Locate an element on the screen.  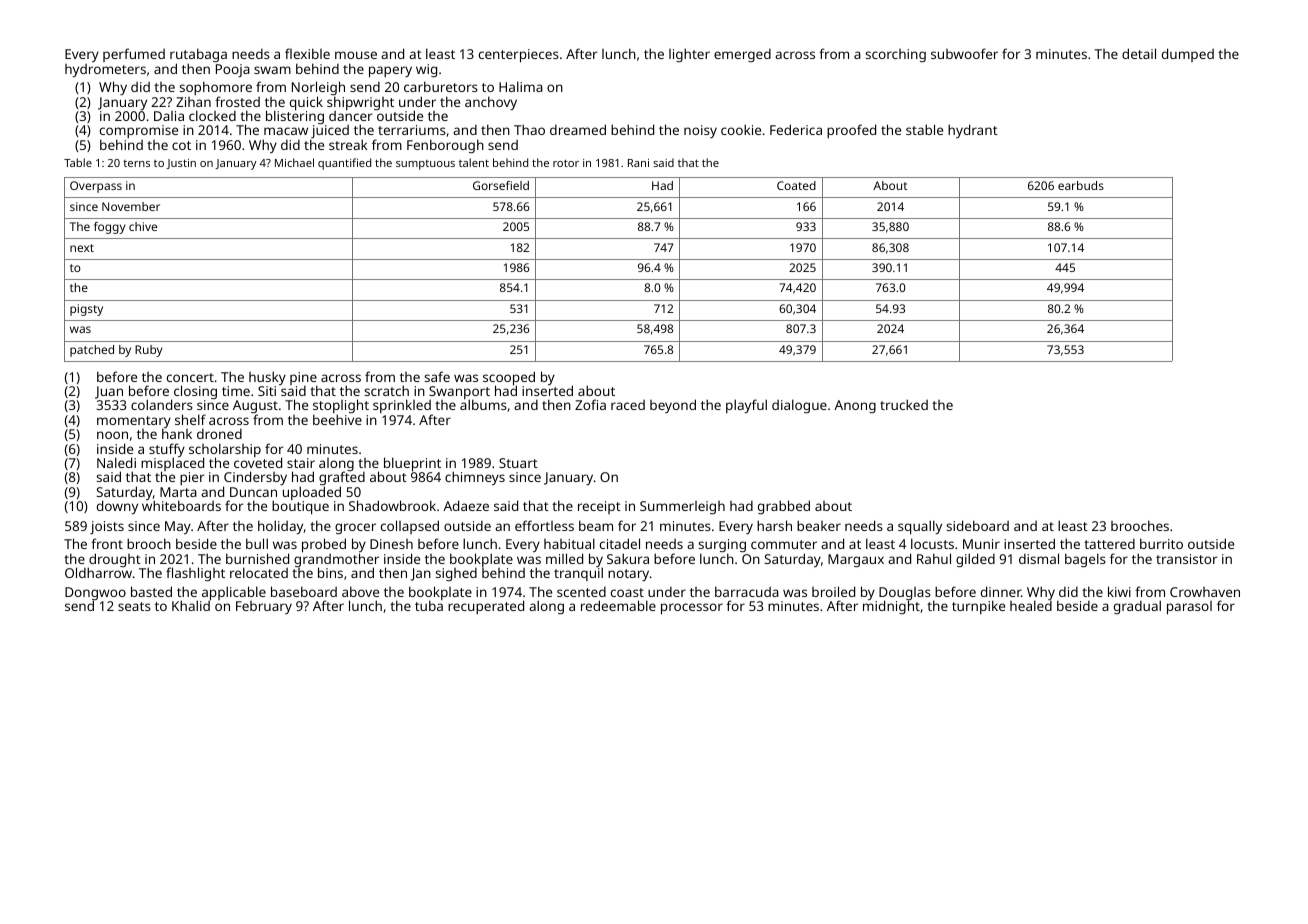
flashlight is located at coordinates (195, 574).
